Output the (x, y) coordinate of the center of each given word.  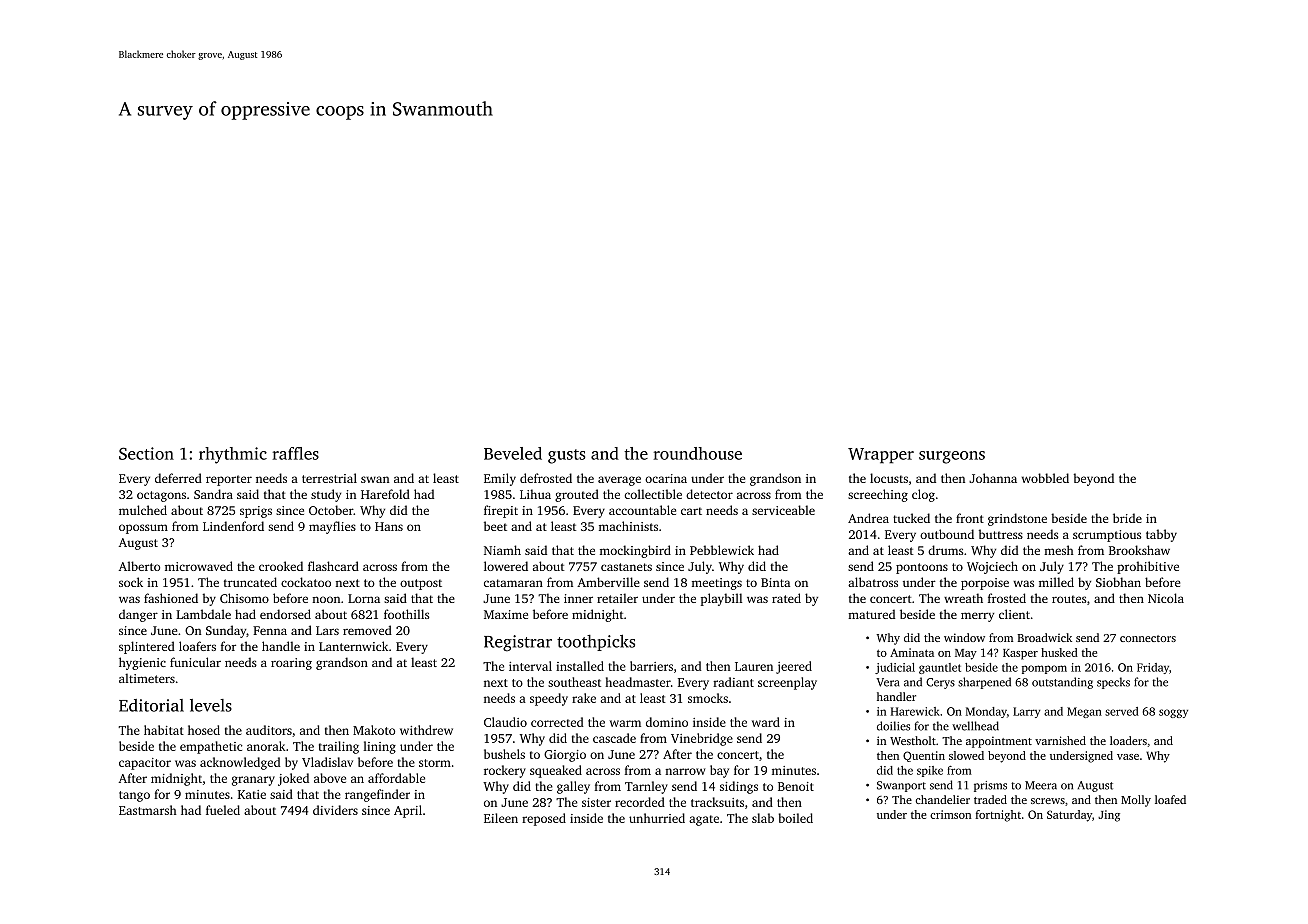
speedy (549, 699)
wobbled (1045, 478)
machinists (628, 526)
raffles (295, 453)
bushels (504, 754)
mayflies (332, 527)
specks (1113, 683)
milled (1056, 582)
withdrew (426, 730)
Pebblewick (722, 550)
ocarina (666, 478)
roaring (291, 664)
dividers (335, 810)
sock (131, 582)
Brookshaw (1139, 550)
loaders (1128, 740)
